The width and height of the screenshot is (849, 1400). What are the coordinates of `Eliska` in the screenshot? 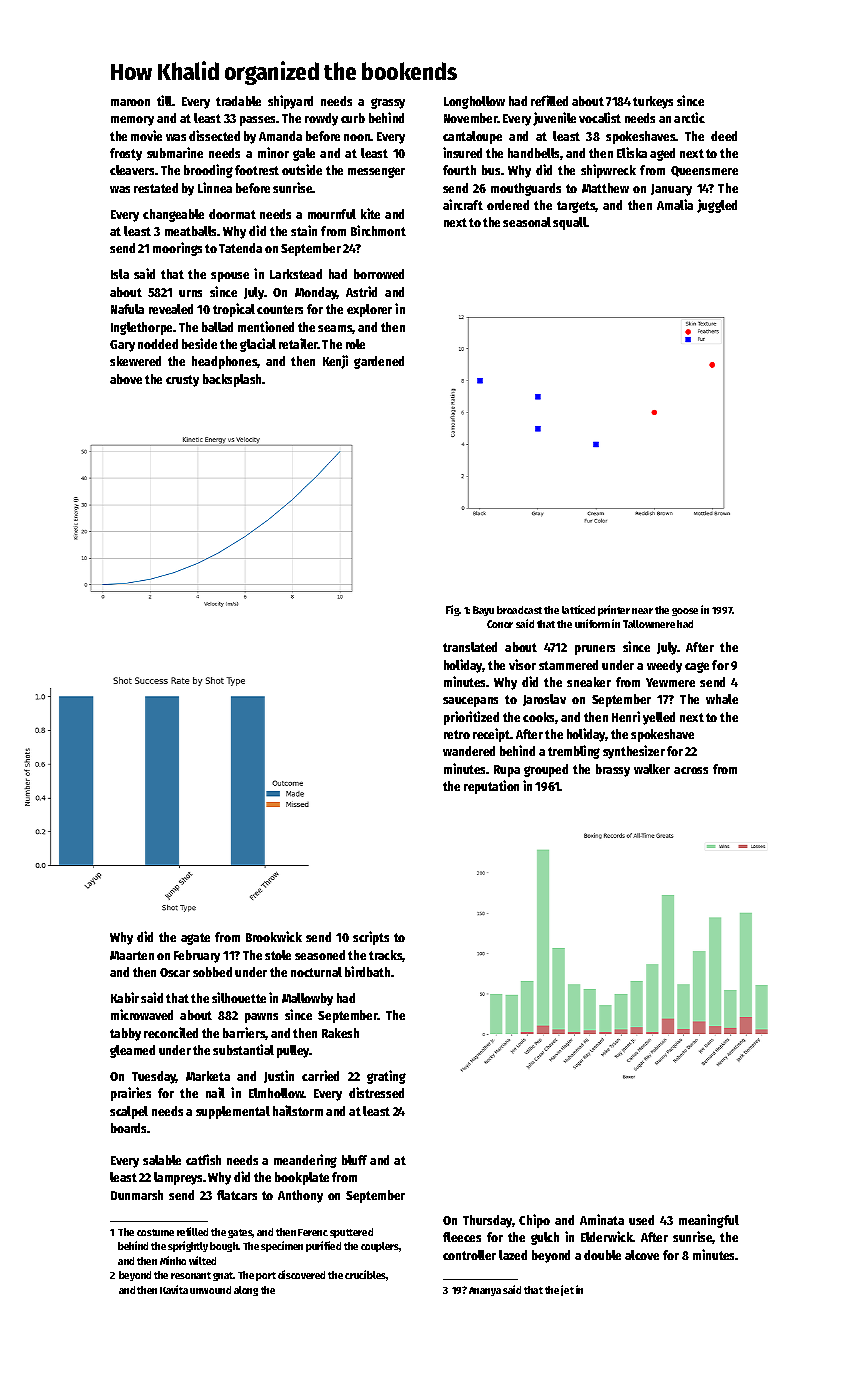 It's located at (632, 152).
